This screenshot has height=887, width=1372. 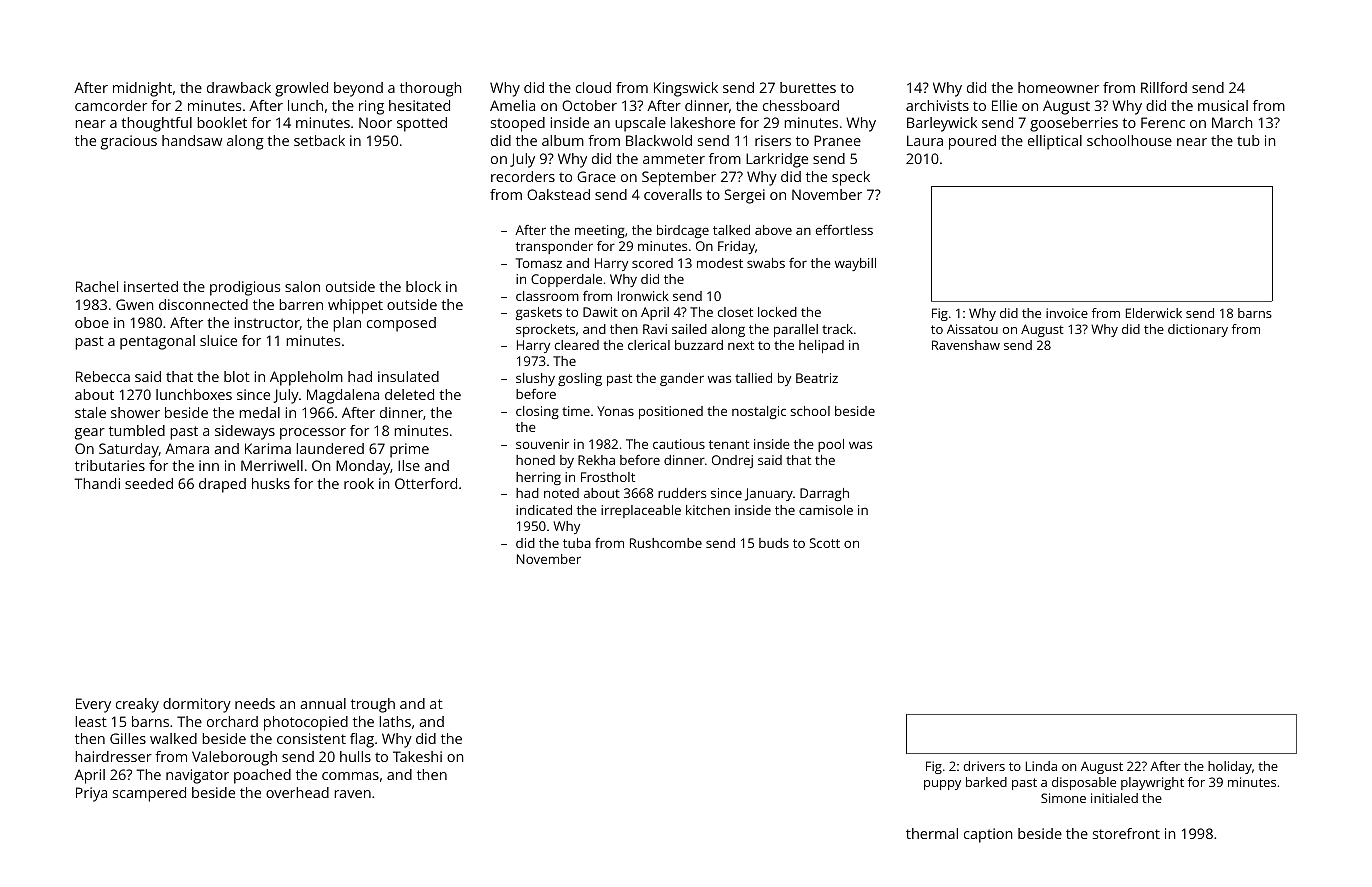 I want to click on Ondrej, so click(x=732, y=461).
